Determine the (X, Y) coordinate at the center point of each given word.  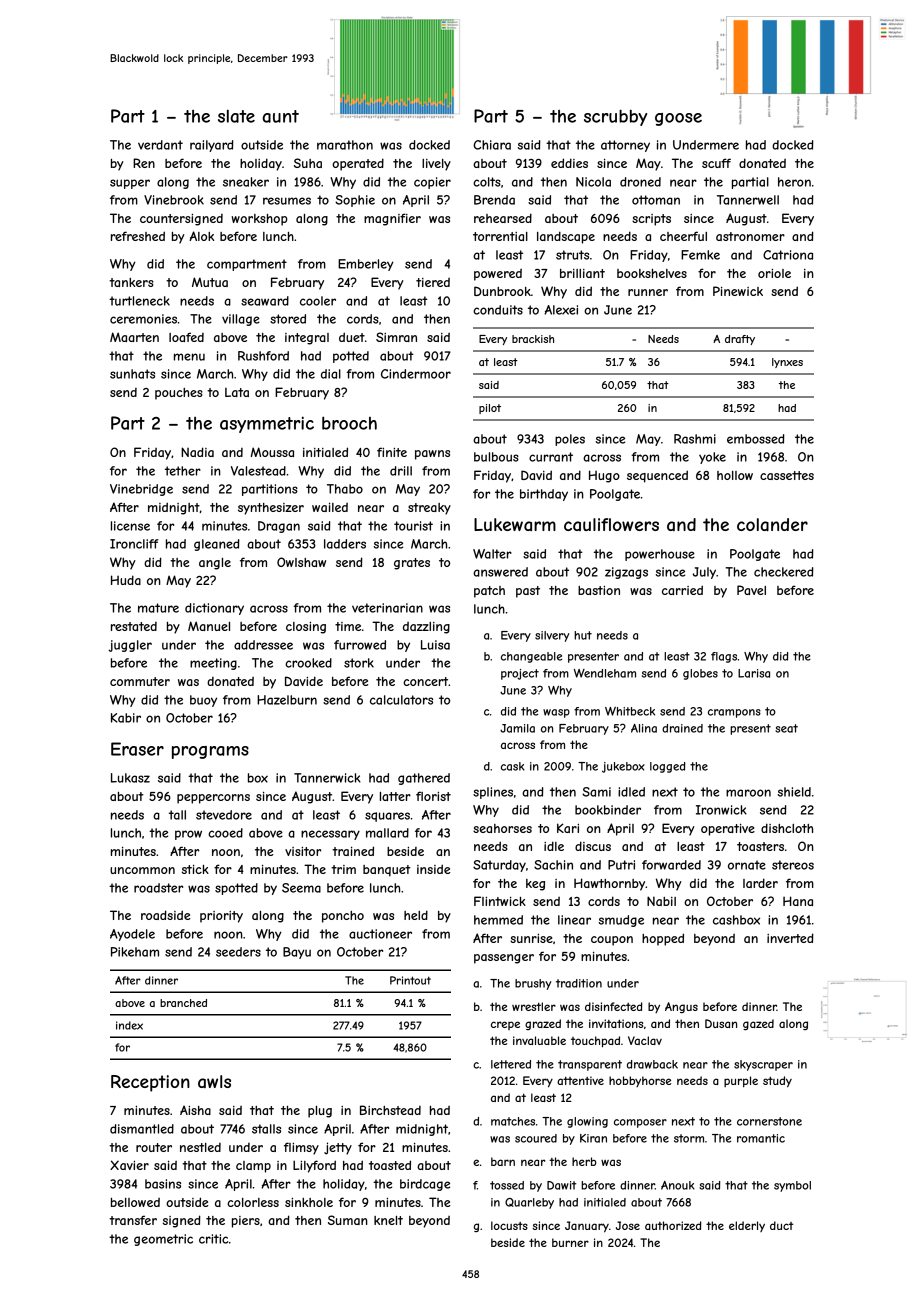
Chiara (492, 145)
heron (794, 182)
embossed (756, 439)
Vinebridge (141, 490)
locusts (509, 1225)
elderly (747, 1226)
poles (570, 440)
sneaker (246, 182)
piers (246, 1222)
